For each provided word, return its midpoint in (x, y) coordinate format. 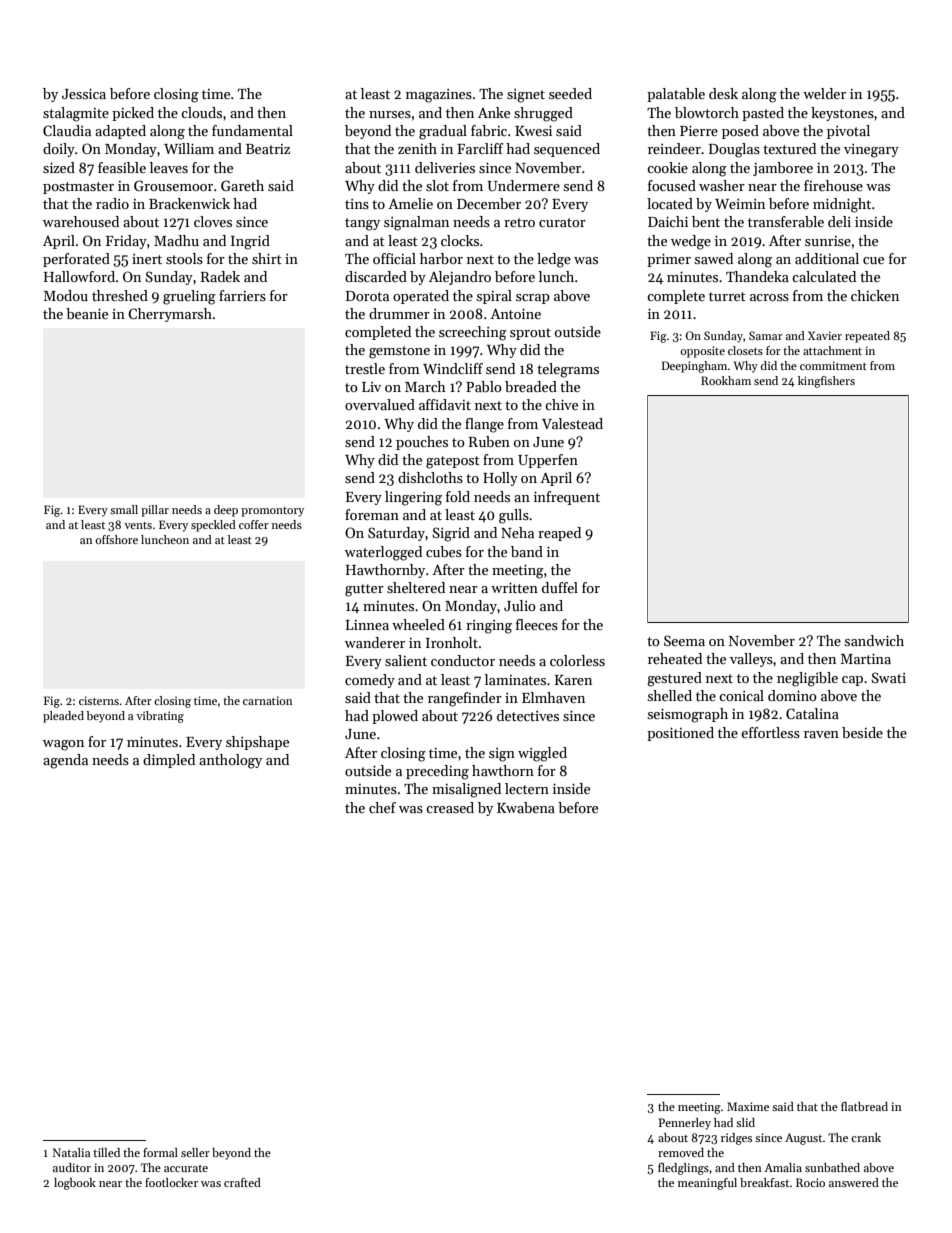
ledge (554, 260)
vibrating (160, 717)
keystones (842, 114)
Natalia (71, 1152)
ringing (489, 627)
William (189, 148)
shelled (670, 695)
